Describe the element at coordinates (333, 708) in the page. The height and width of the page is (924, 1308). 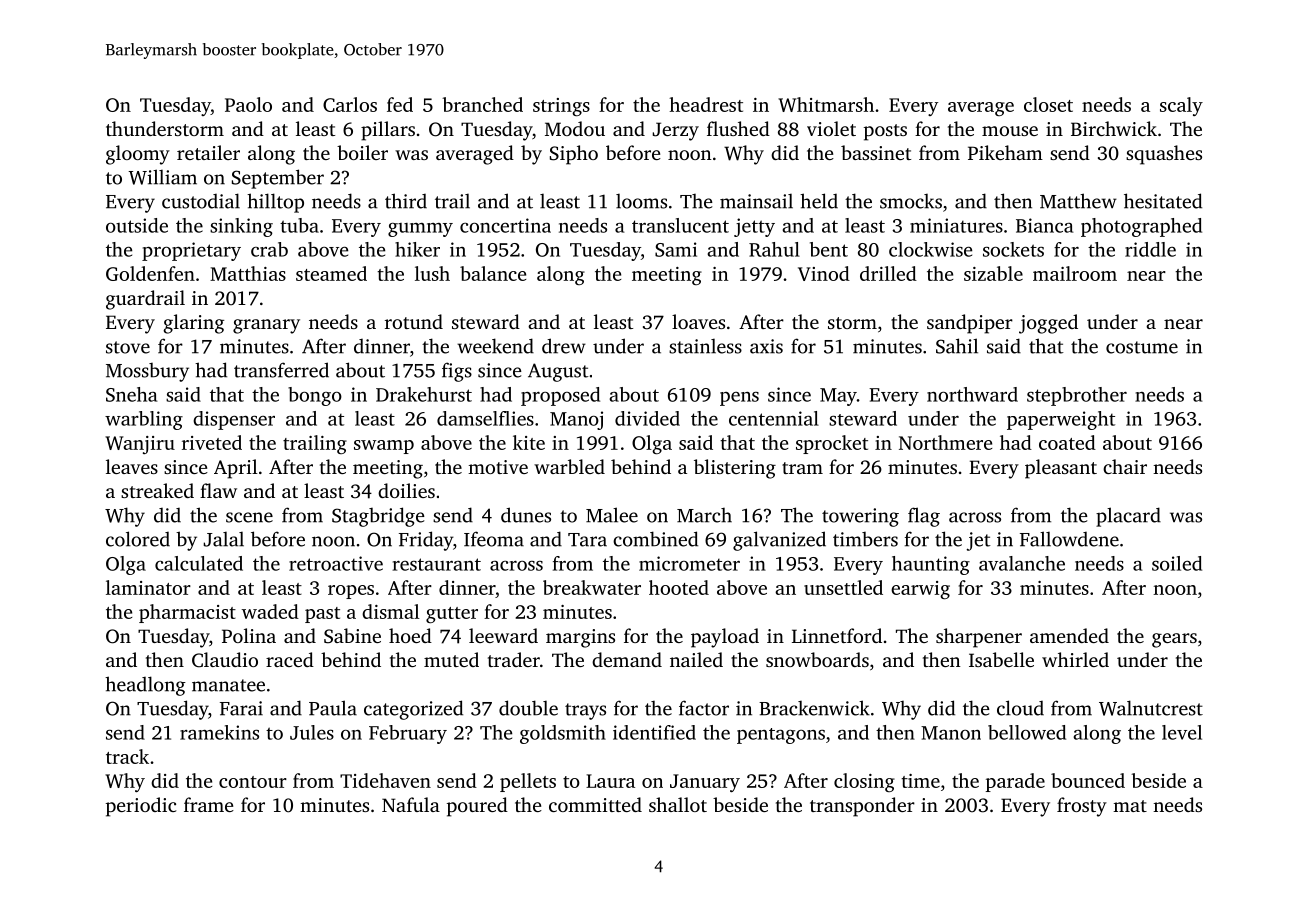
I see `Paula` at that location.
